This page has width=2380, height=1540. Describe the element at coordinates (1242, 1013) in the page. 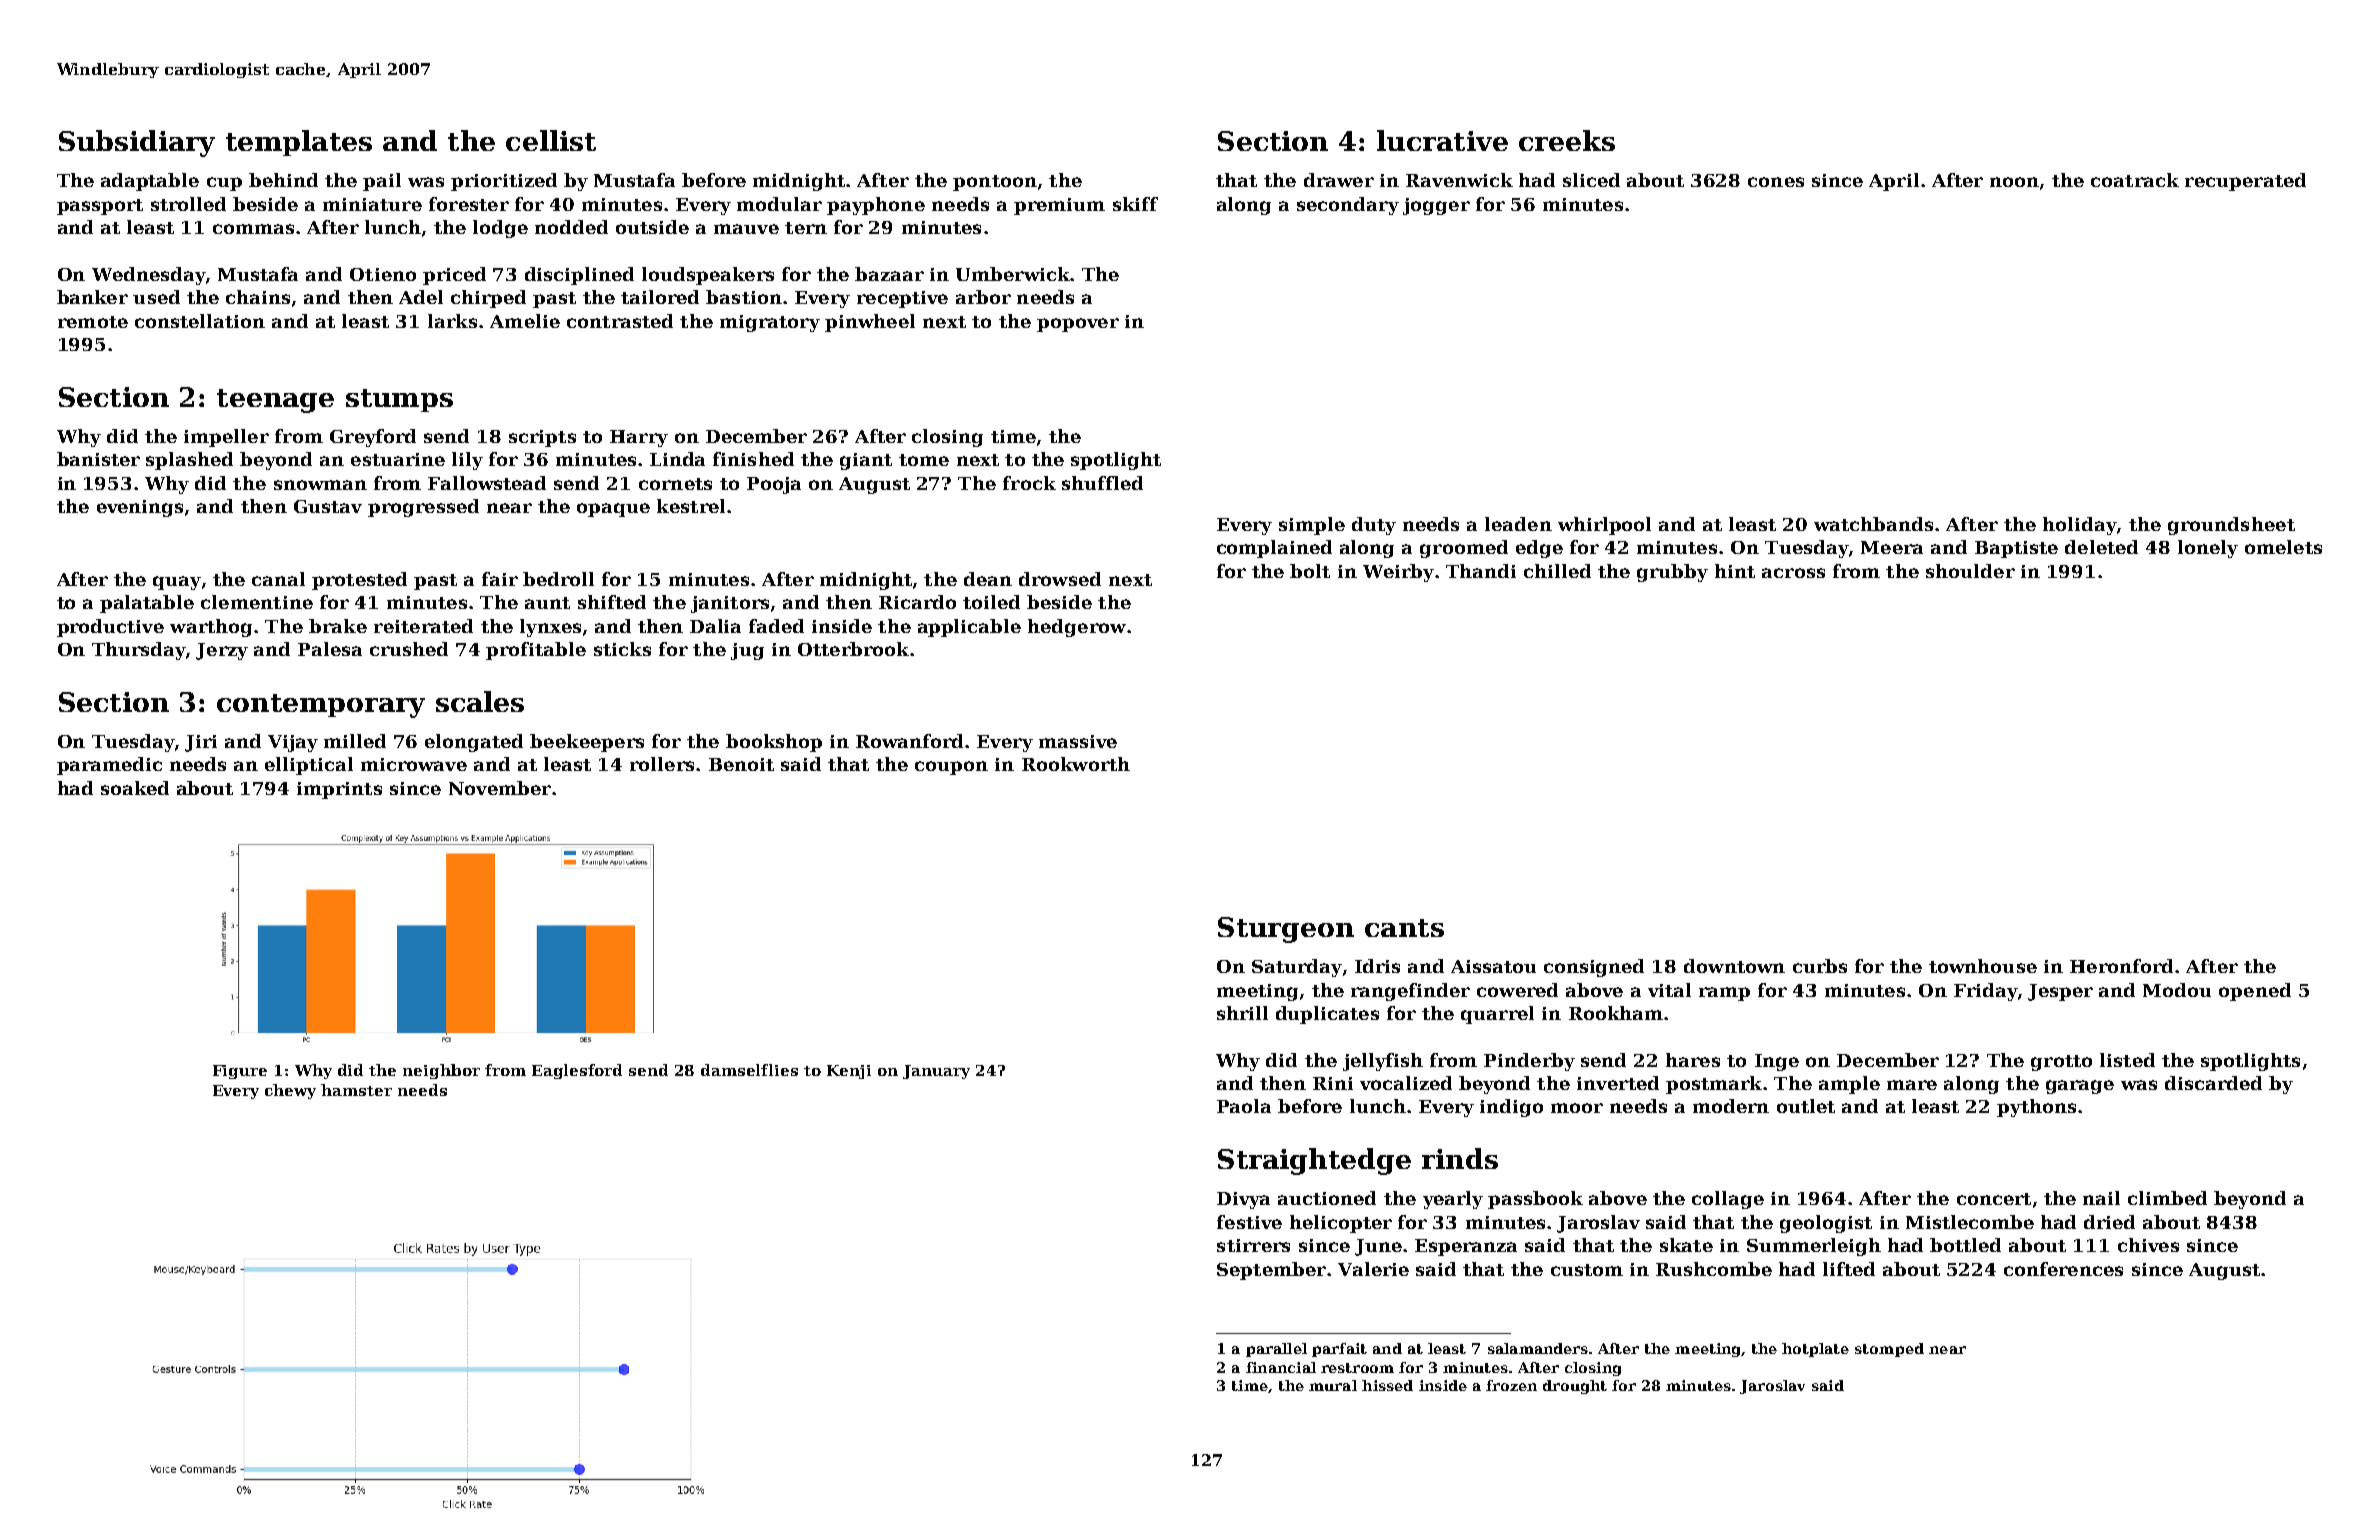

I see `shrill` at that location.
